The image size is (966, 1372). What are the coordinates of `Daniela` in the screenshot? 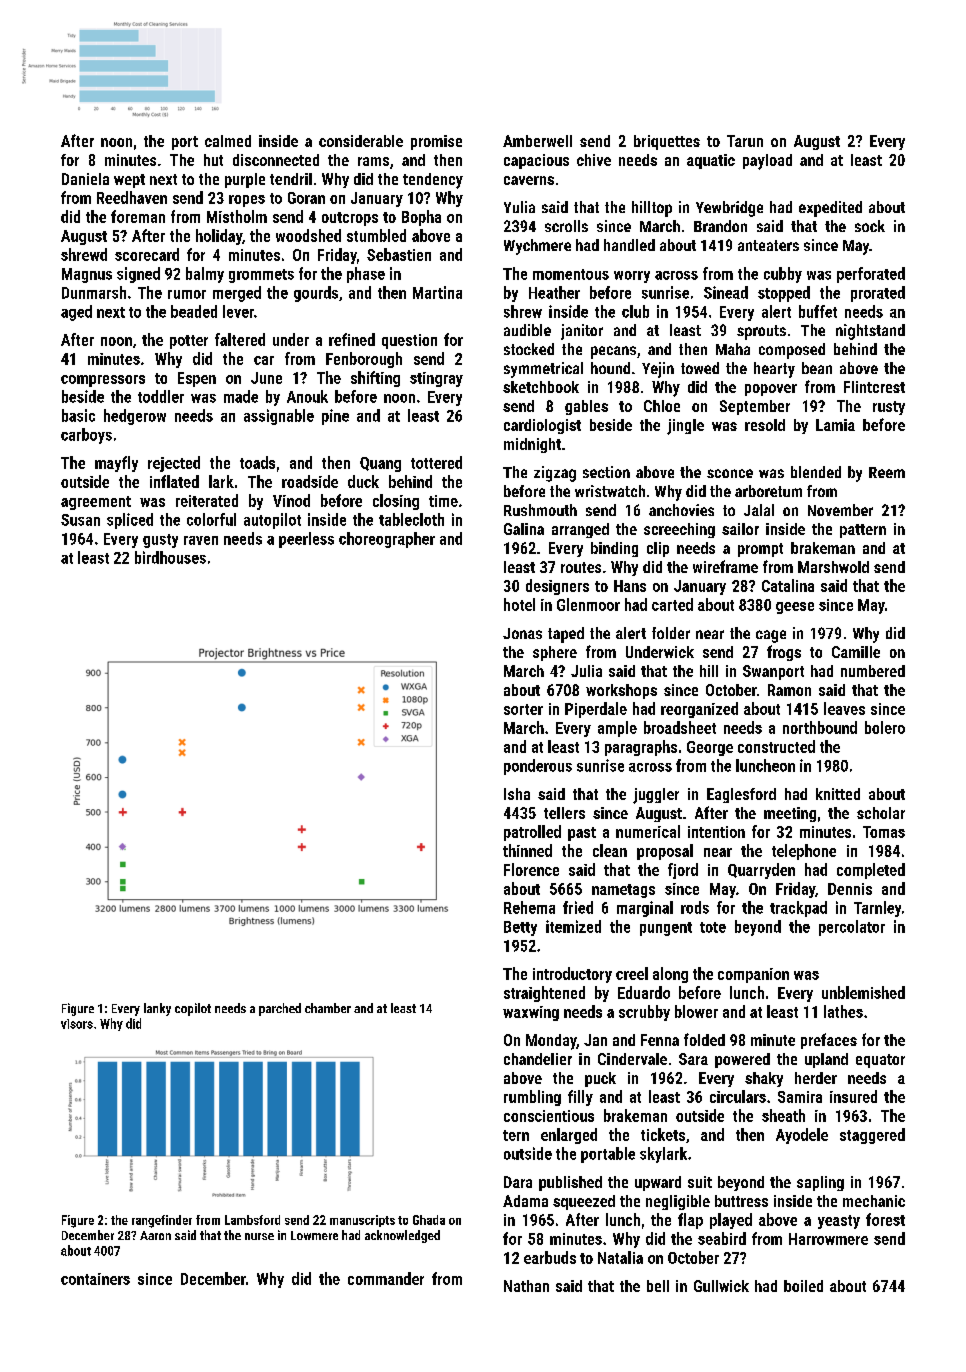 It's located at (85, 179).
